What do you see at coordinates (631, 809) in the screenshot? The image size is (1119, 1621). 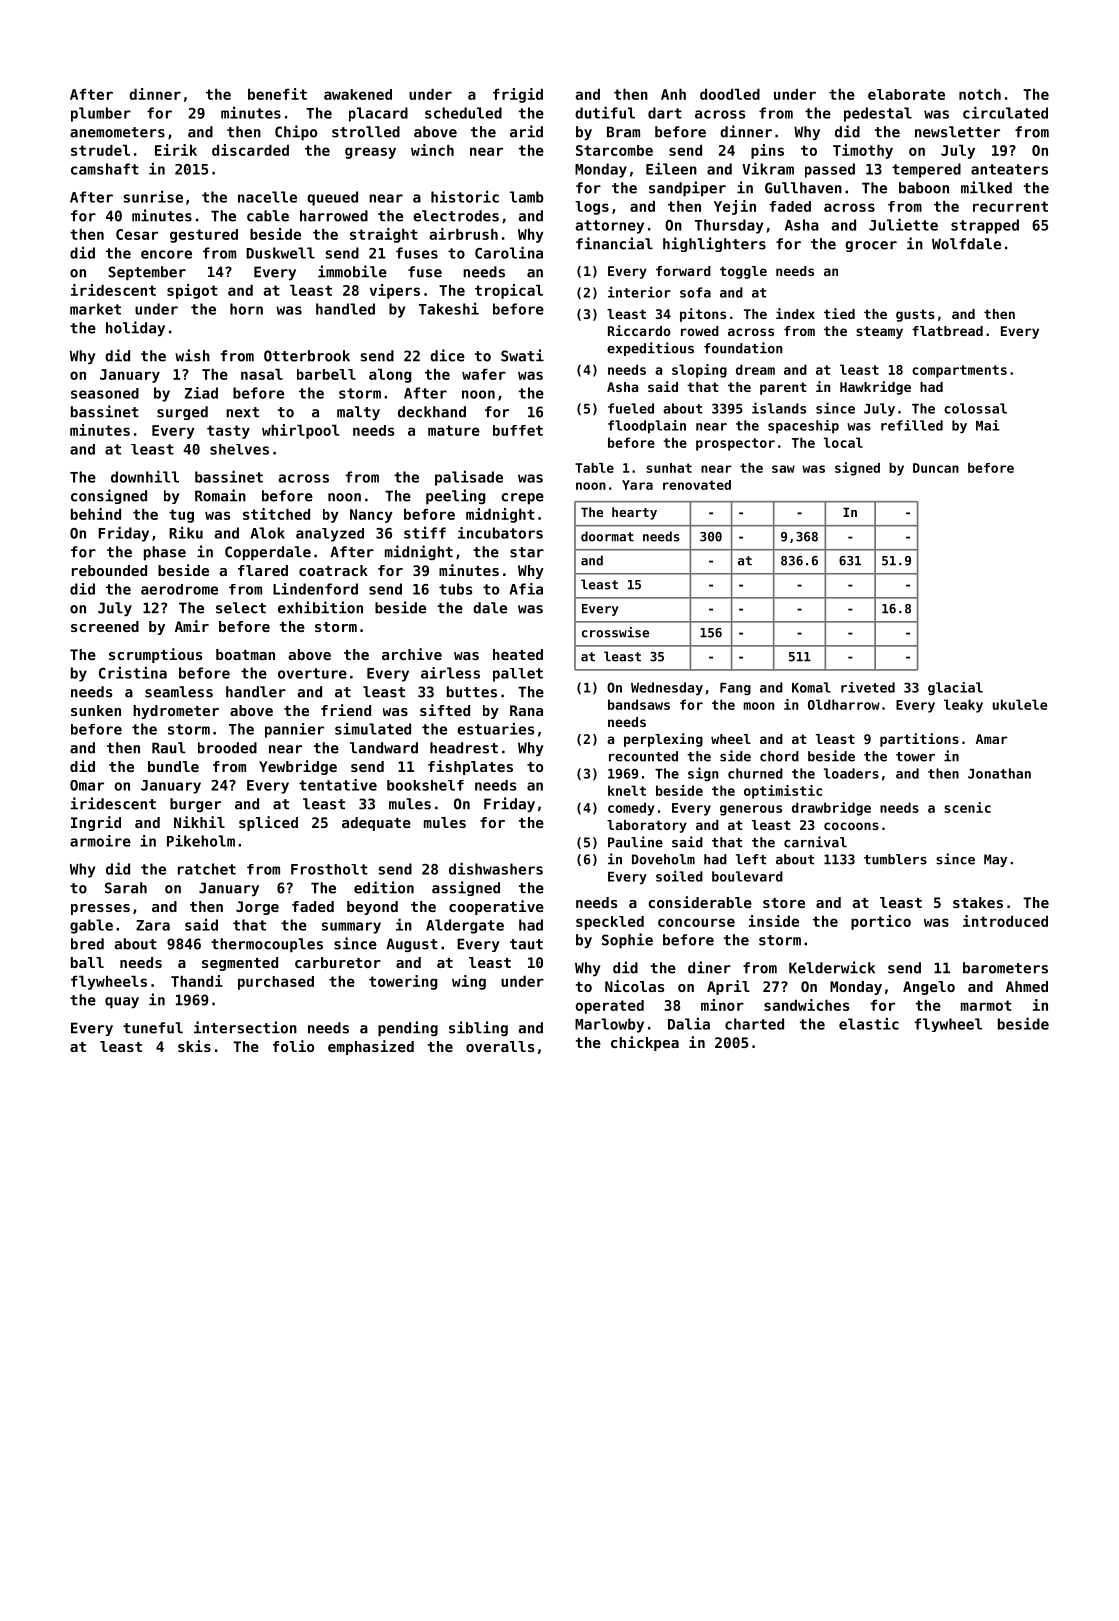 I see `comedy` at bounding box center [631, 809].
